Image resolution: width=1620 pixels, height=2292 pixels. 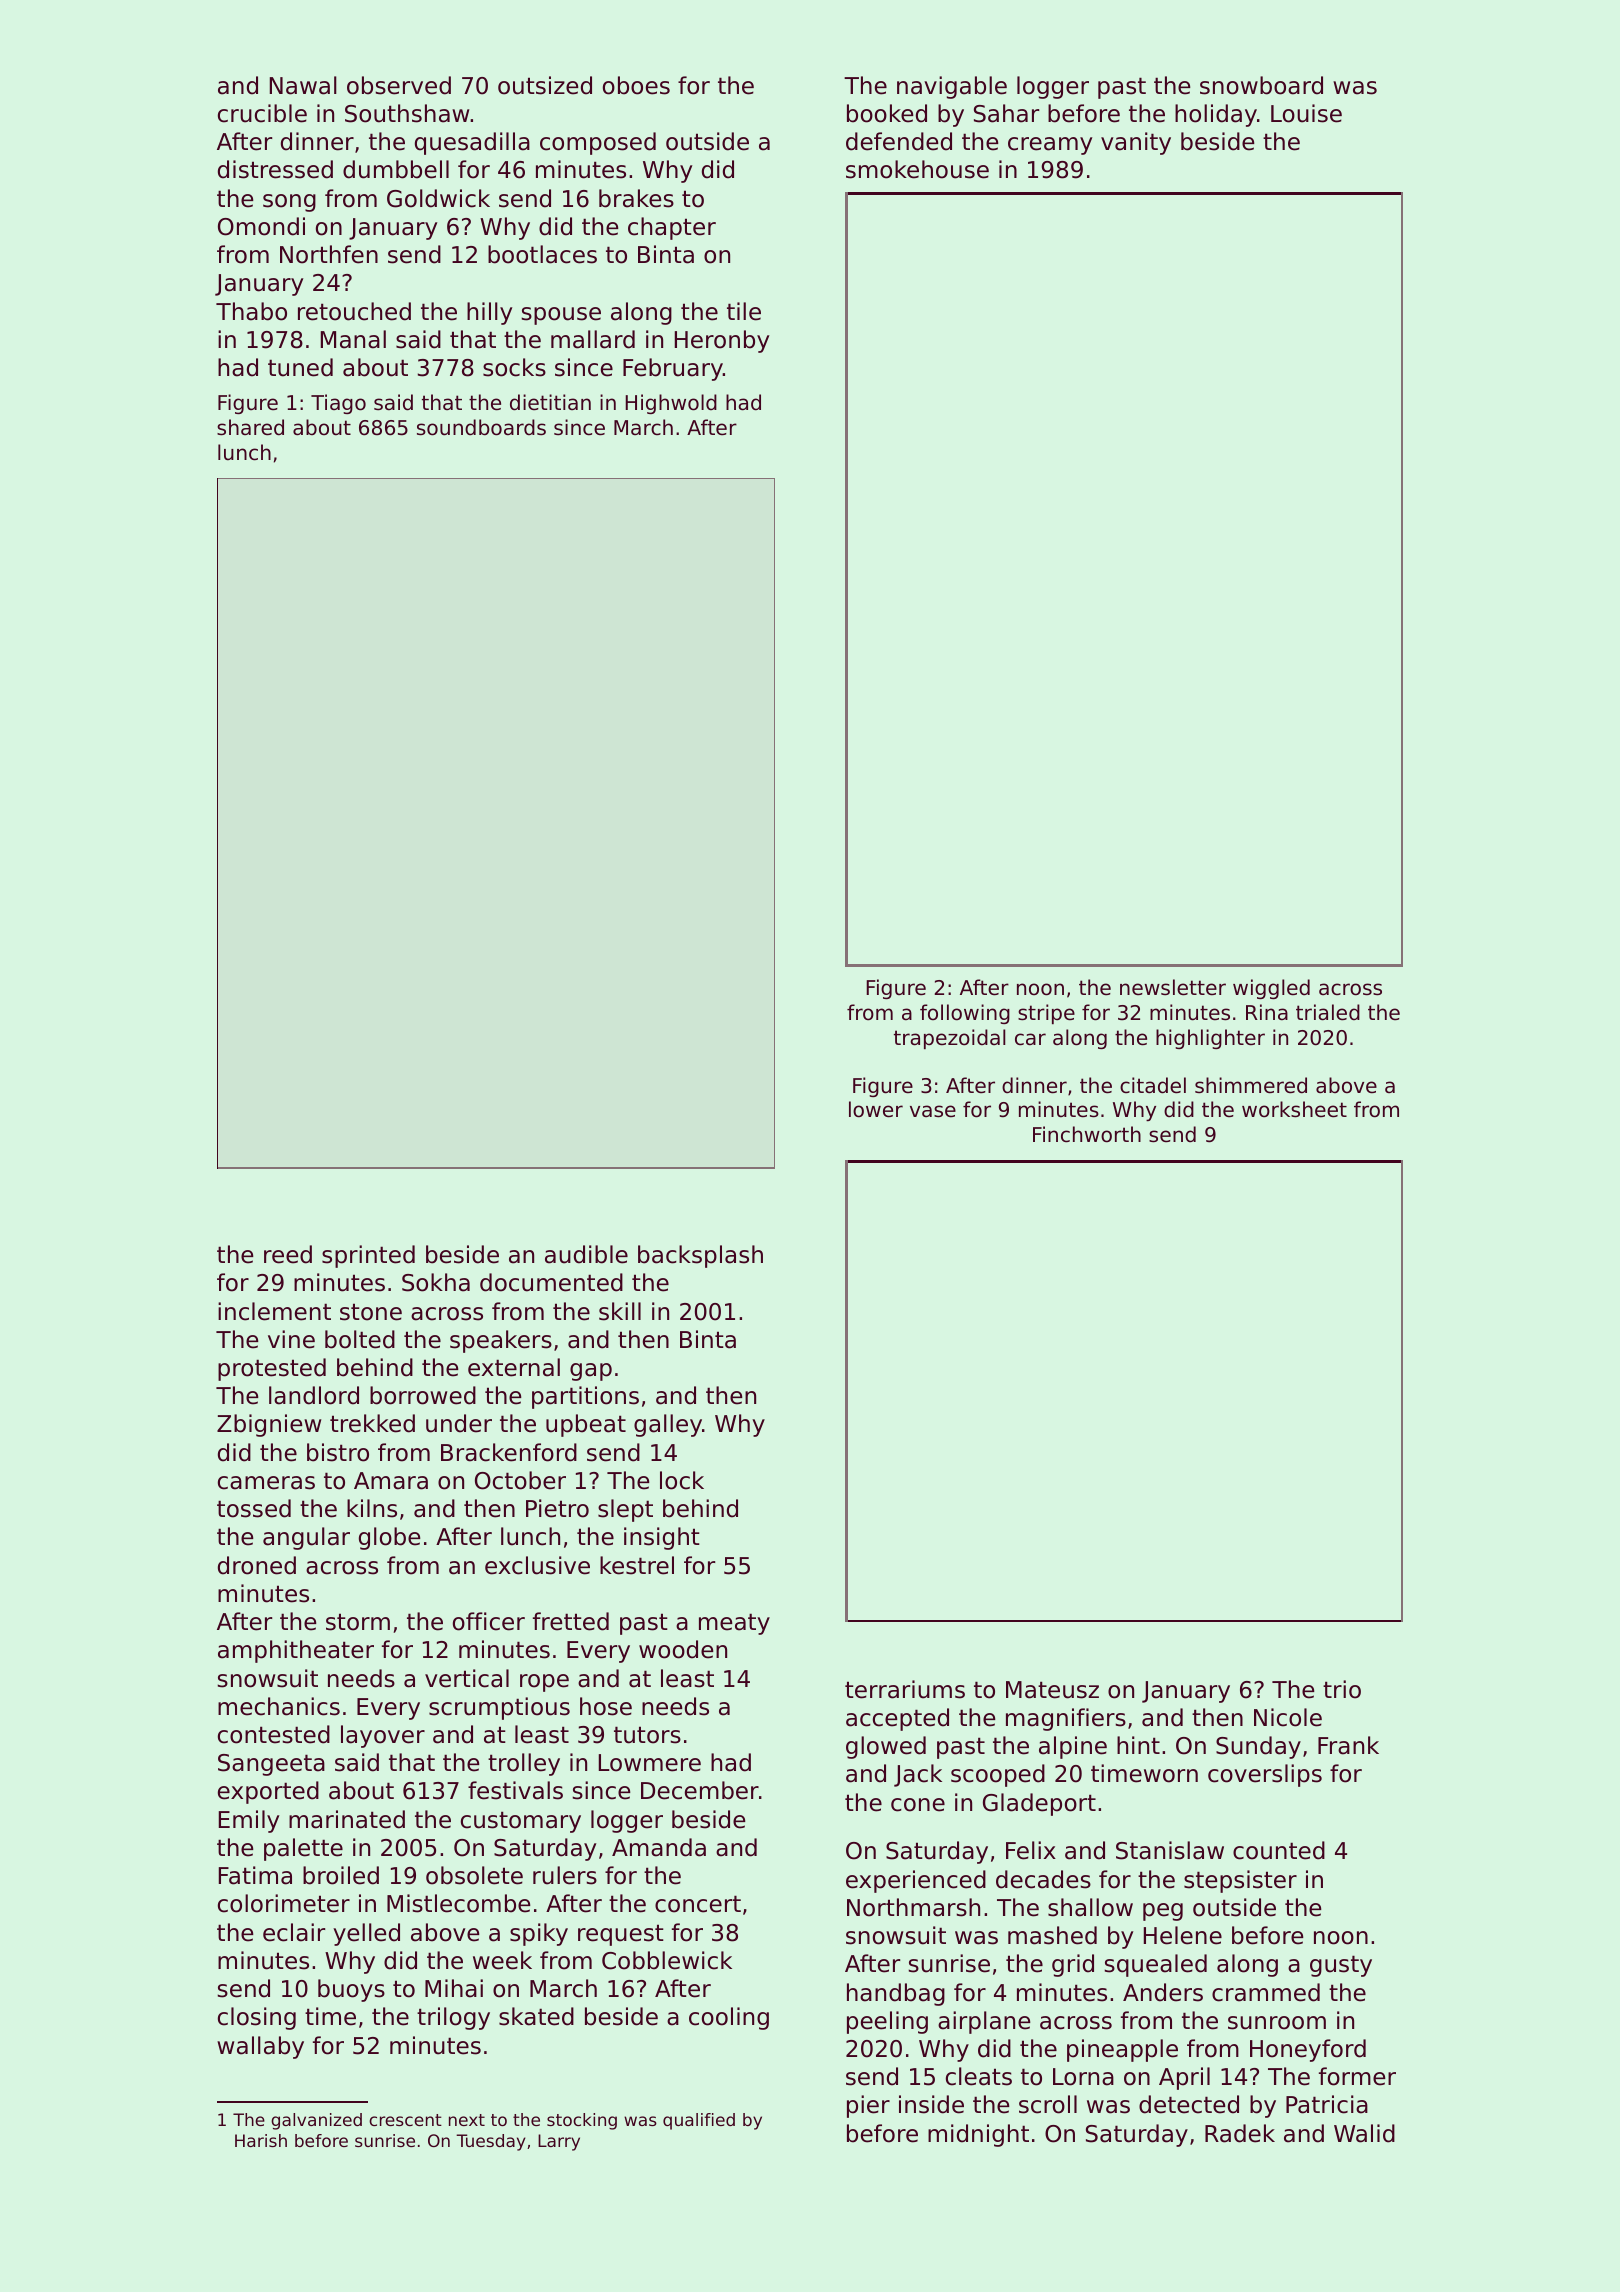 I want to click on scooped, so click(x=998, y=1775).
